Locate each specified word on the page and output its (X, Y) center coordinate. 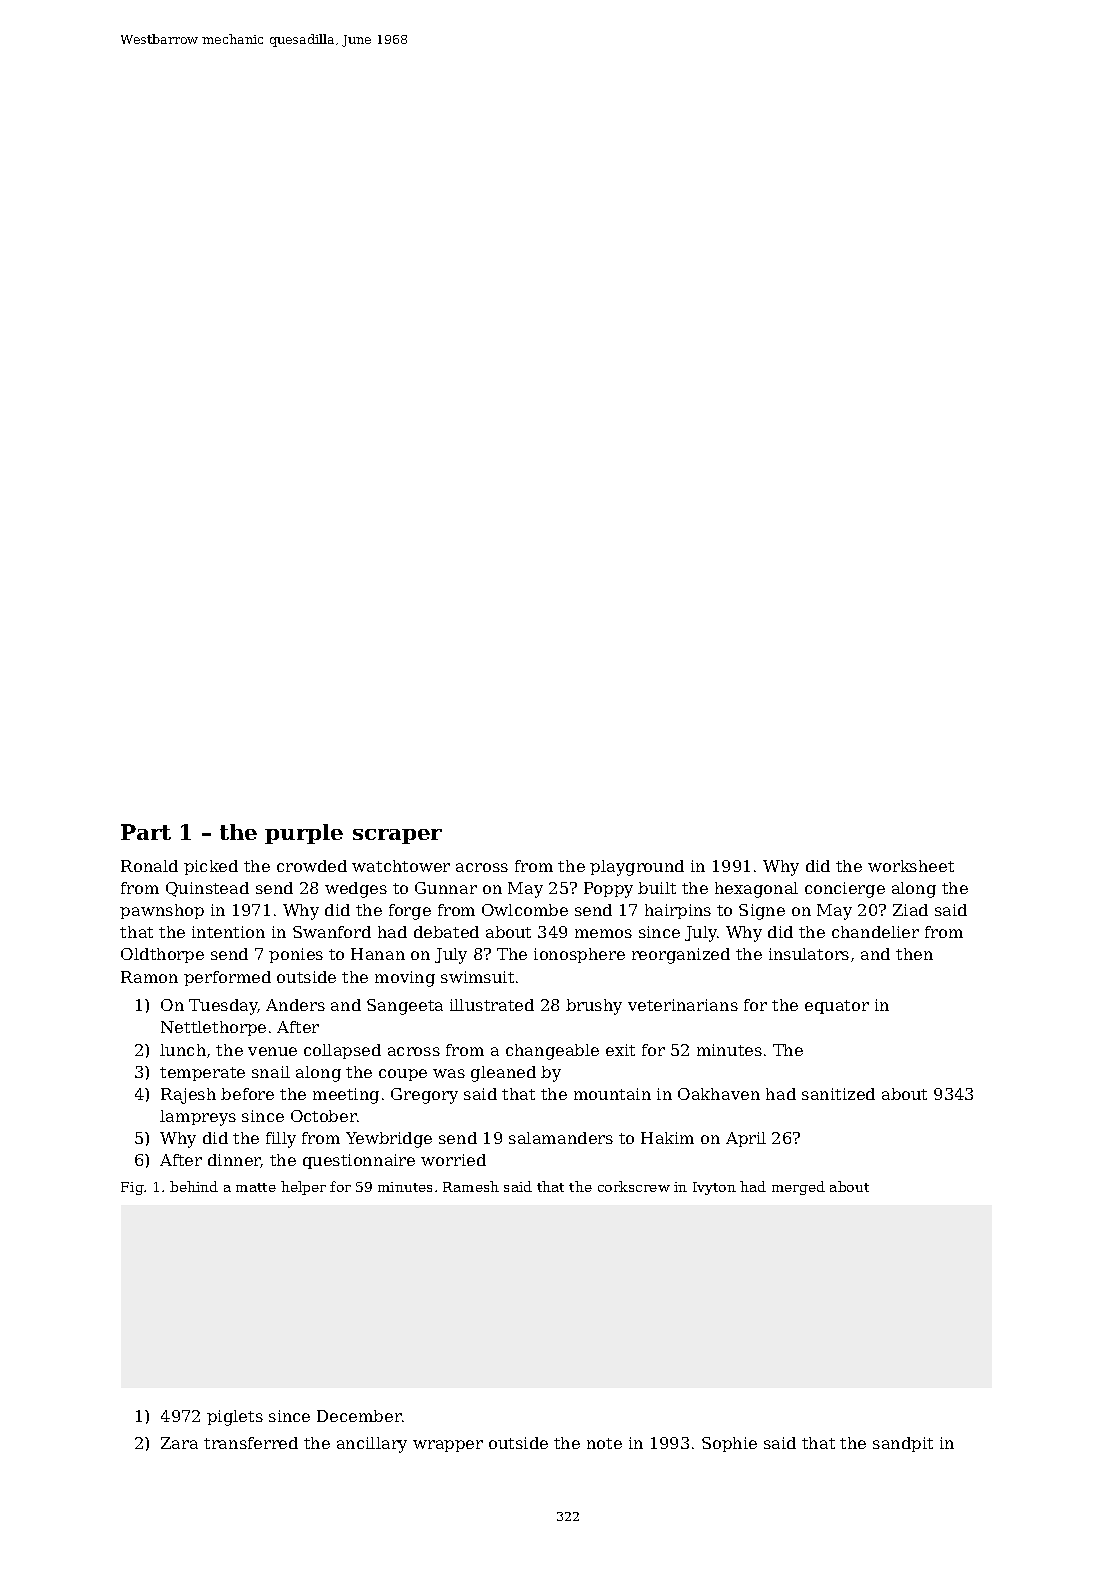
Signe (762, 912)
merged (798, 1188)
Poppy (608, 890)
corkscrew (634, 1186)
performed (227, 978)
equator (837, 1007)
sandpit (903, 1444)
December (359, 1416)
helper (303, 1188)
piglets (235, 1418)
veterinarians (683, 1005)
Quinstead (207, 889)
